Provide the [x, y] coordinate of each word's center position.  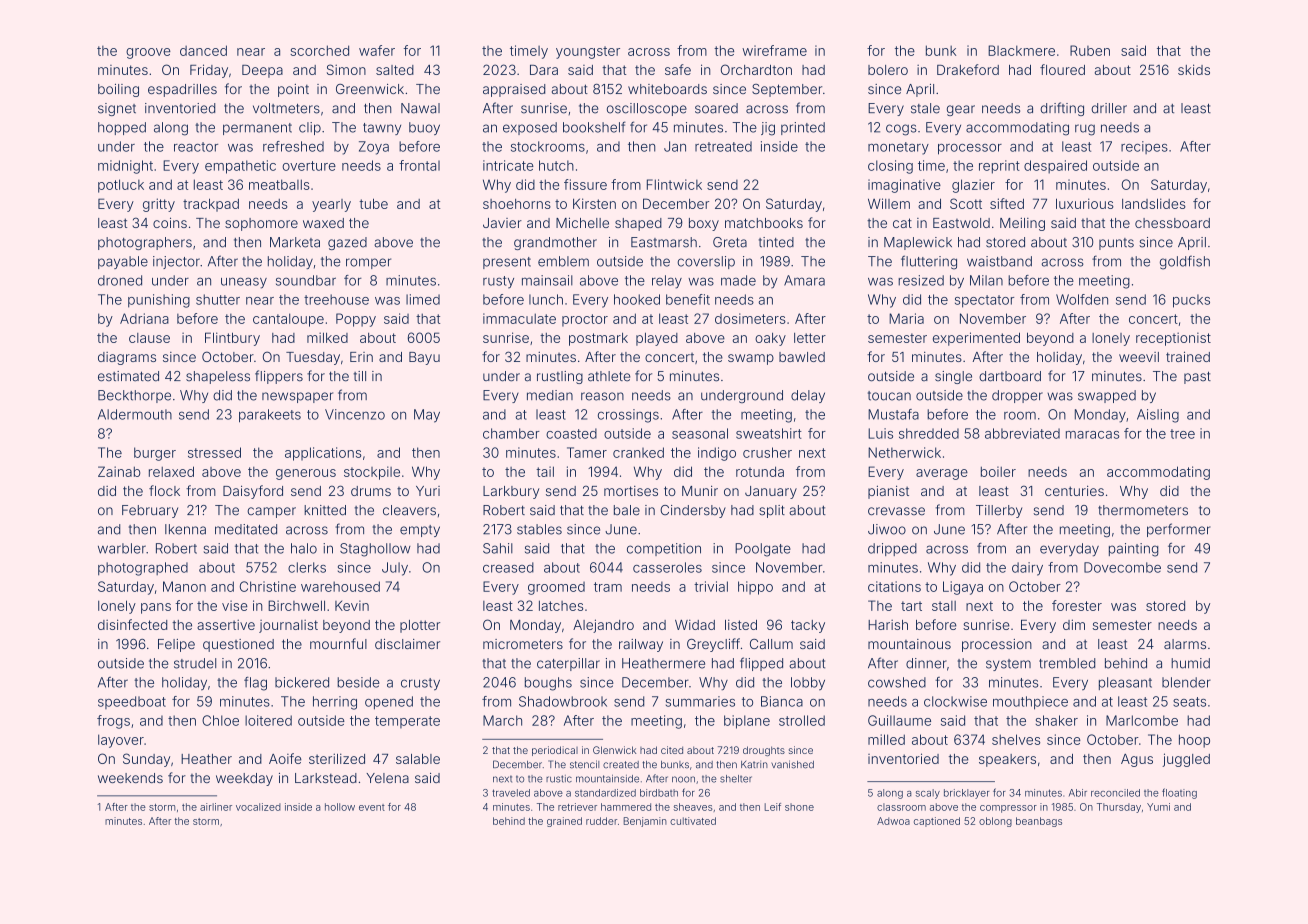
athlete [609, 376]
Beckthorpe [134, 396]
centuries [1074, 490]
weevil [1139, 357]
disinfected [132, 624]
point [293, 90]
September [787, 90]
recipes [1144, 147]
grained [564, 822]
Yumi [1158, 807]
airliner [216, 807]
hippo [755, 588]
